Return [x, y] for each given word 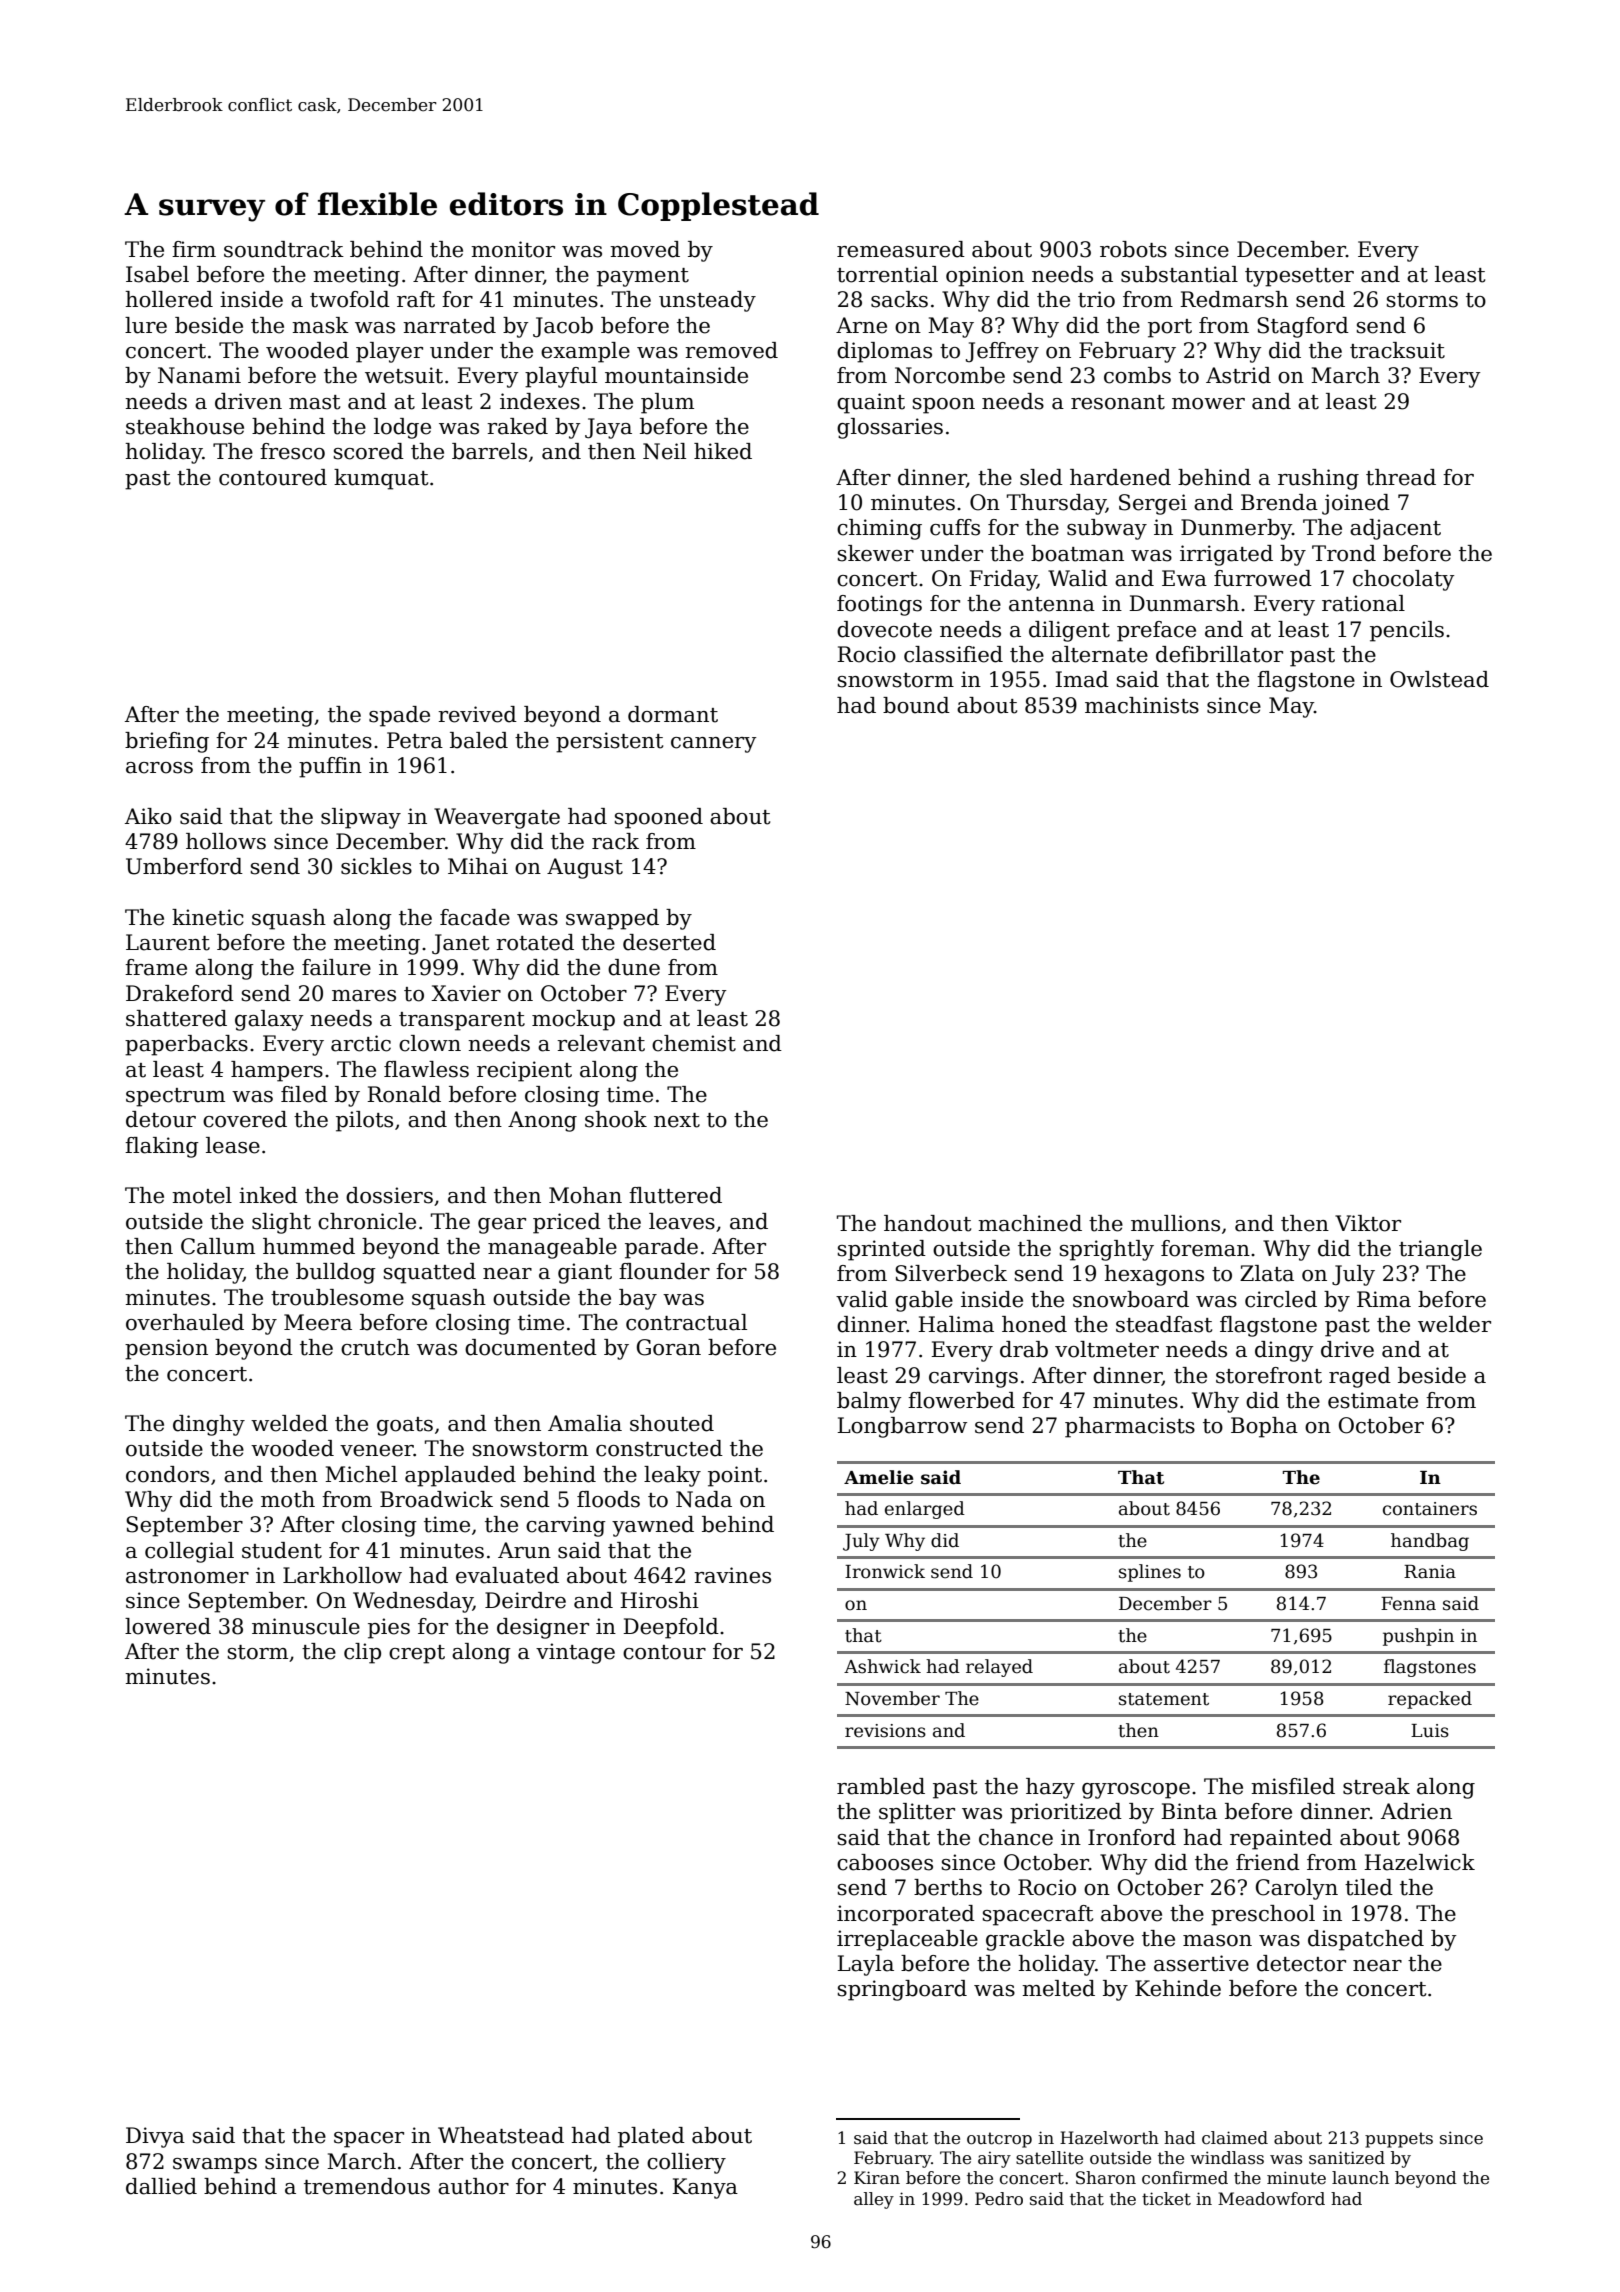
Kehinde [1178, 1988]
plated [651, 2137]
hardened [1120, 477]
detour [161, 1119]
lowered [168, 1626]
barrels [489, 451]
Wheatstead [501, 2135]
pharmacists [1130, 1427]
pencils [1407, 631]
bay [638, 1299]
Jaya [608, 428]
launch [1360, 2178]
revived [477, 714]
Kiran [877, 2178]
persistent [609, 742]
